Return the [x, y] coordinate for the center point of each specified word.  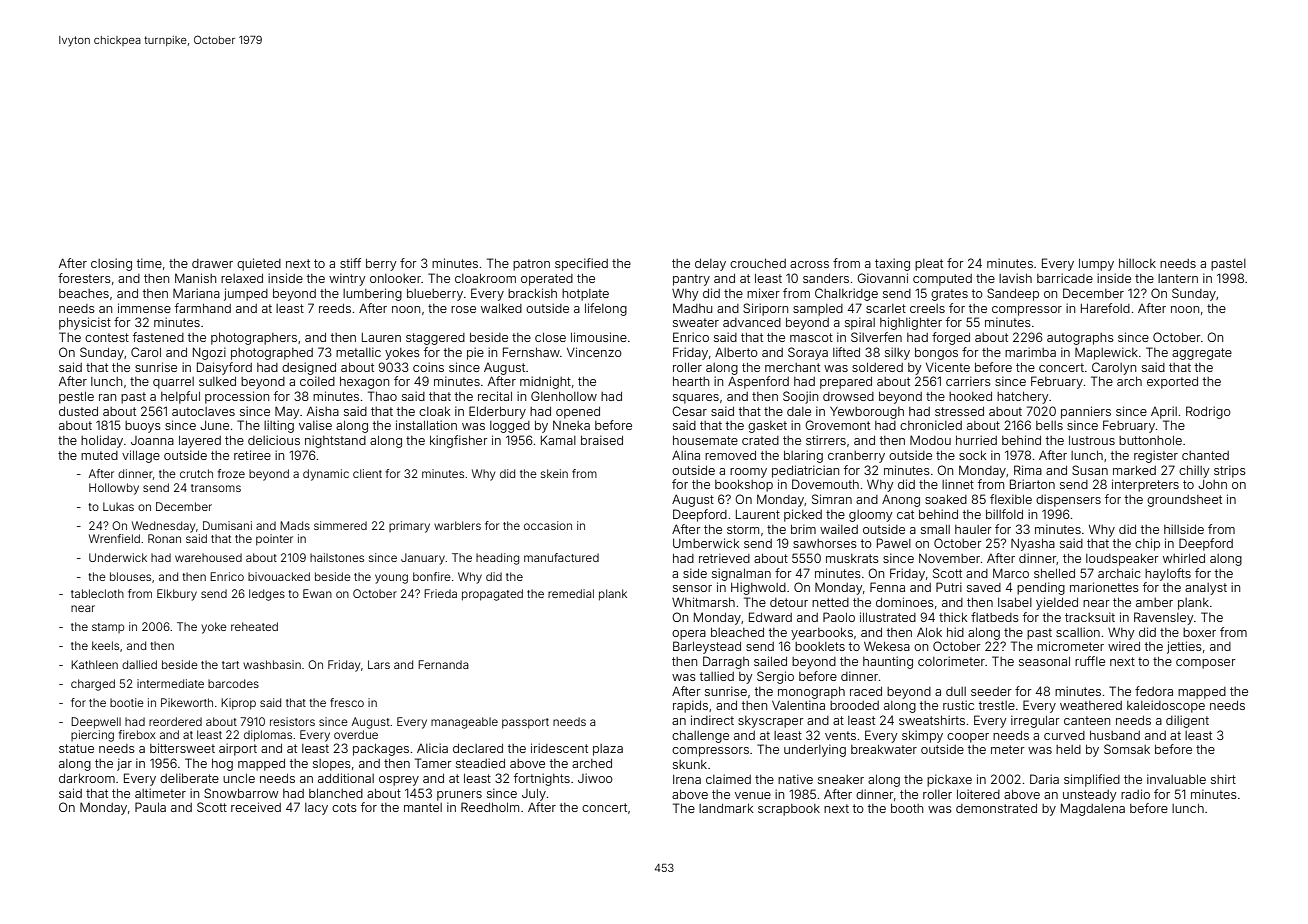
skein [554, 473]
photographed [272, 354]
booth [907, 808]
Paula [150, 807]
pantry [691, 280]
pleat [929, 265]
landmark [726, 808]
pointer [274, 540]
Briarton [1032, 484]
